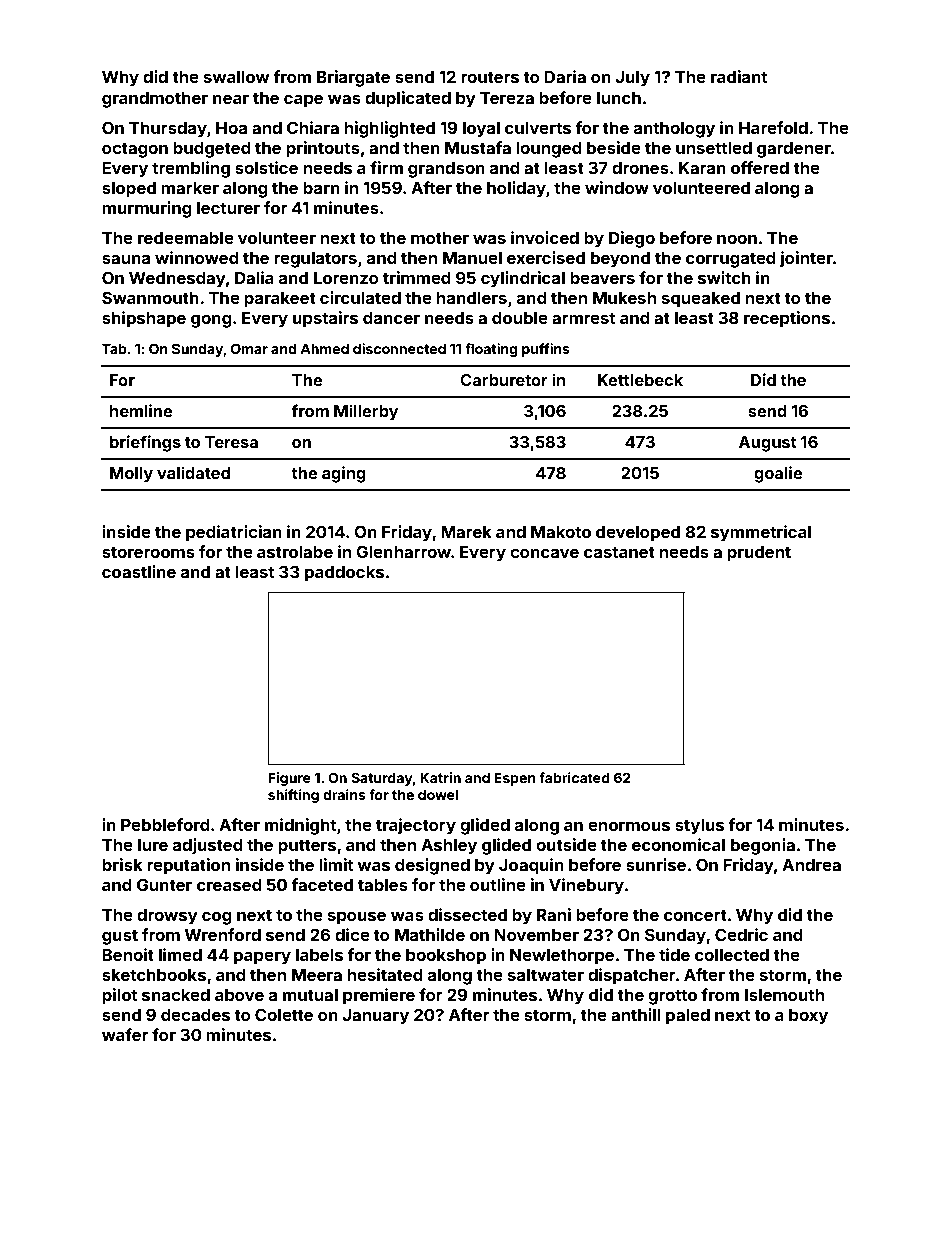 This screenshot has height=1233, width=952. Describe the element at coordinates (515, 779) in the screenshot. I see `Espen` at that location.
